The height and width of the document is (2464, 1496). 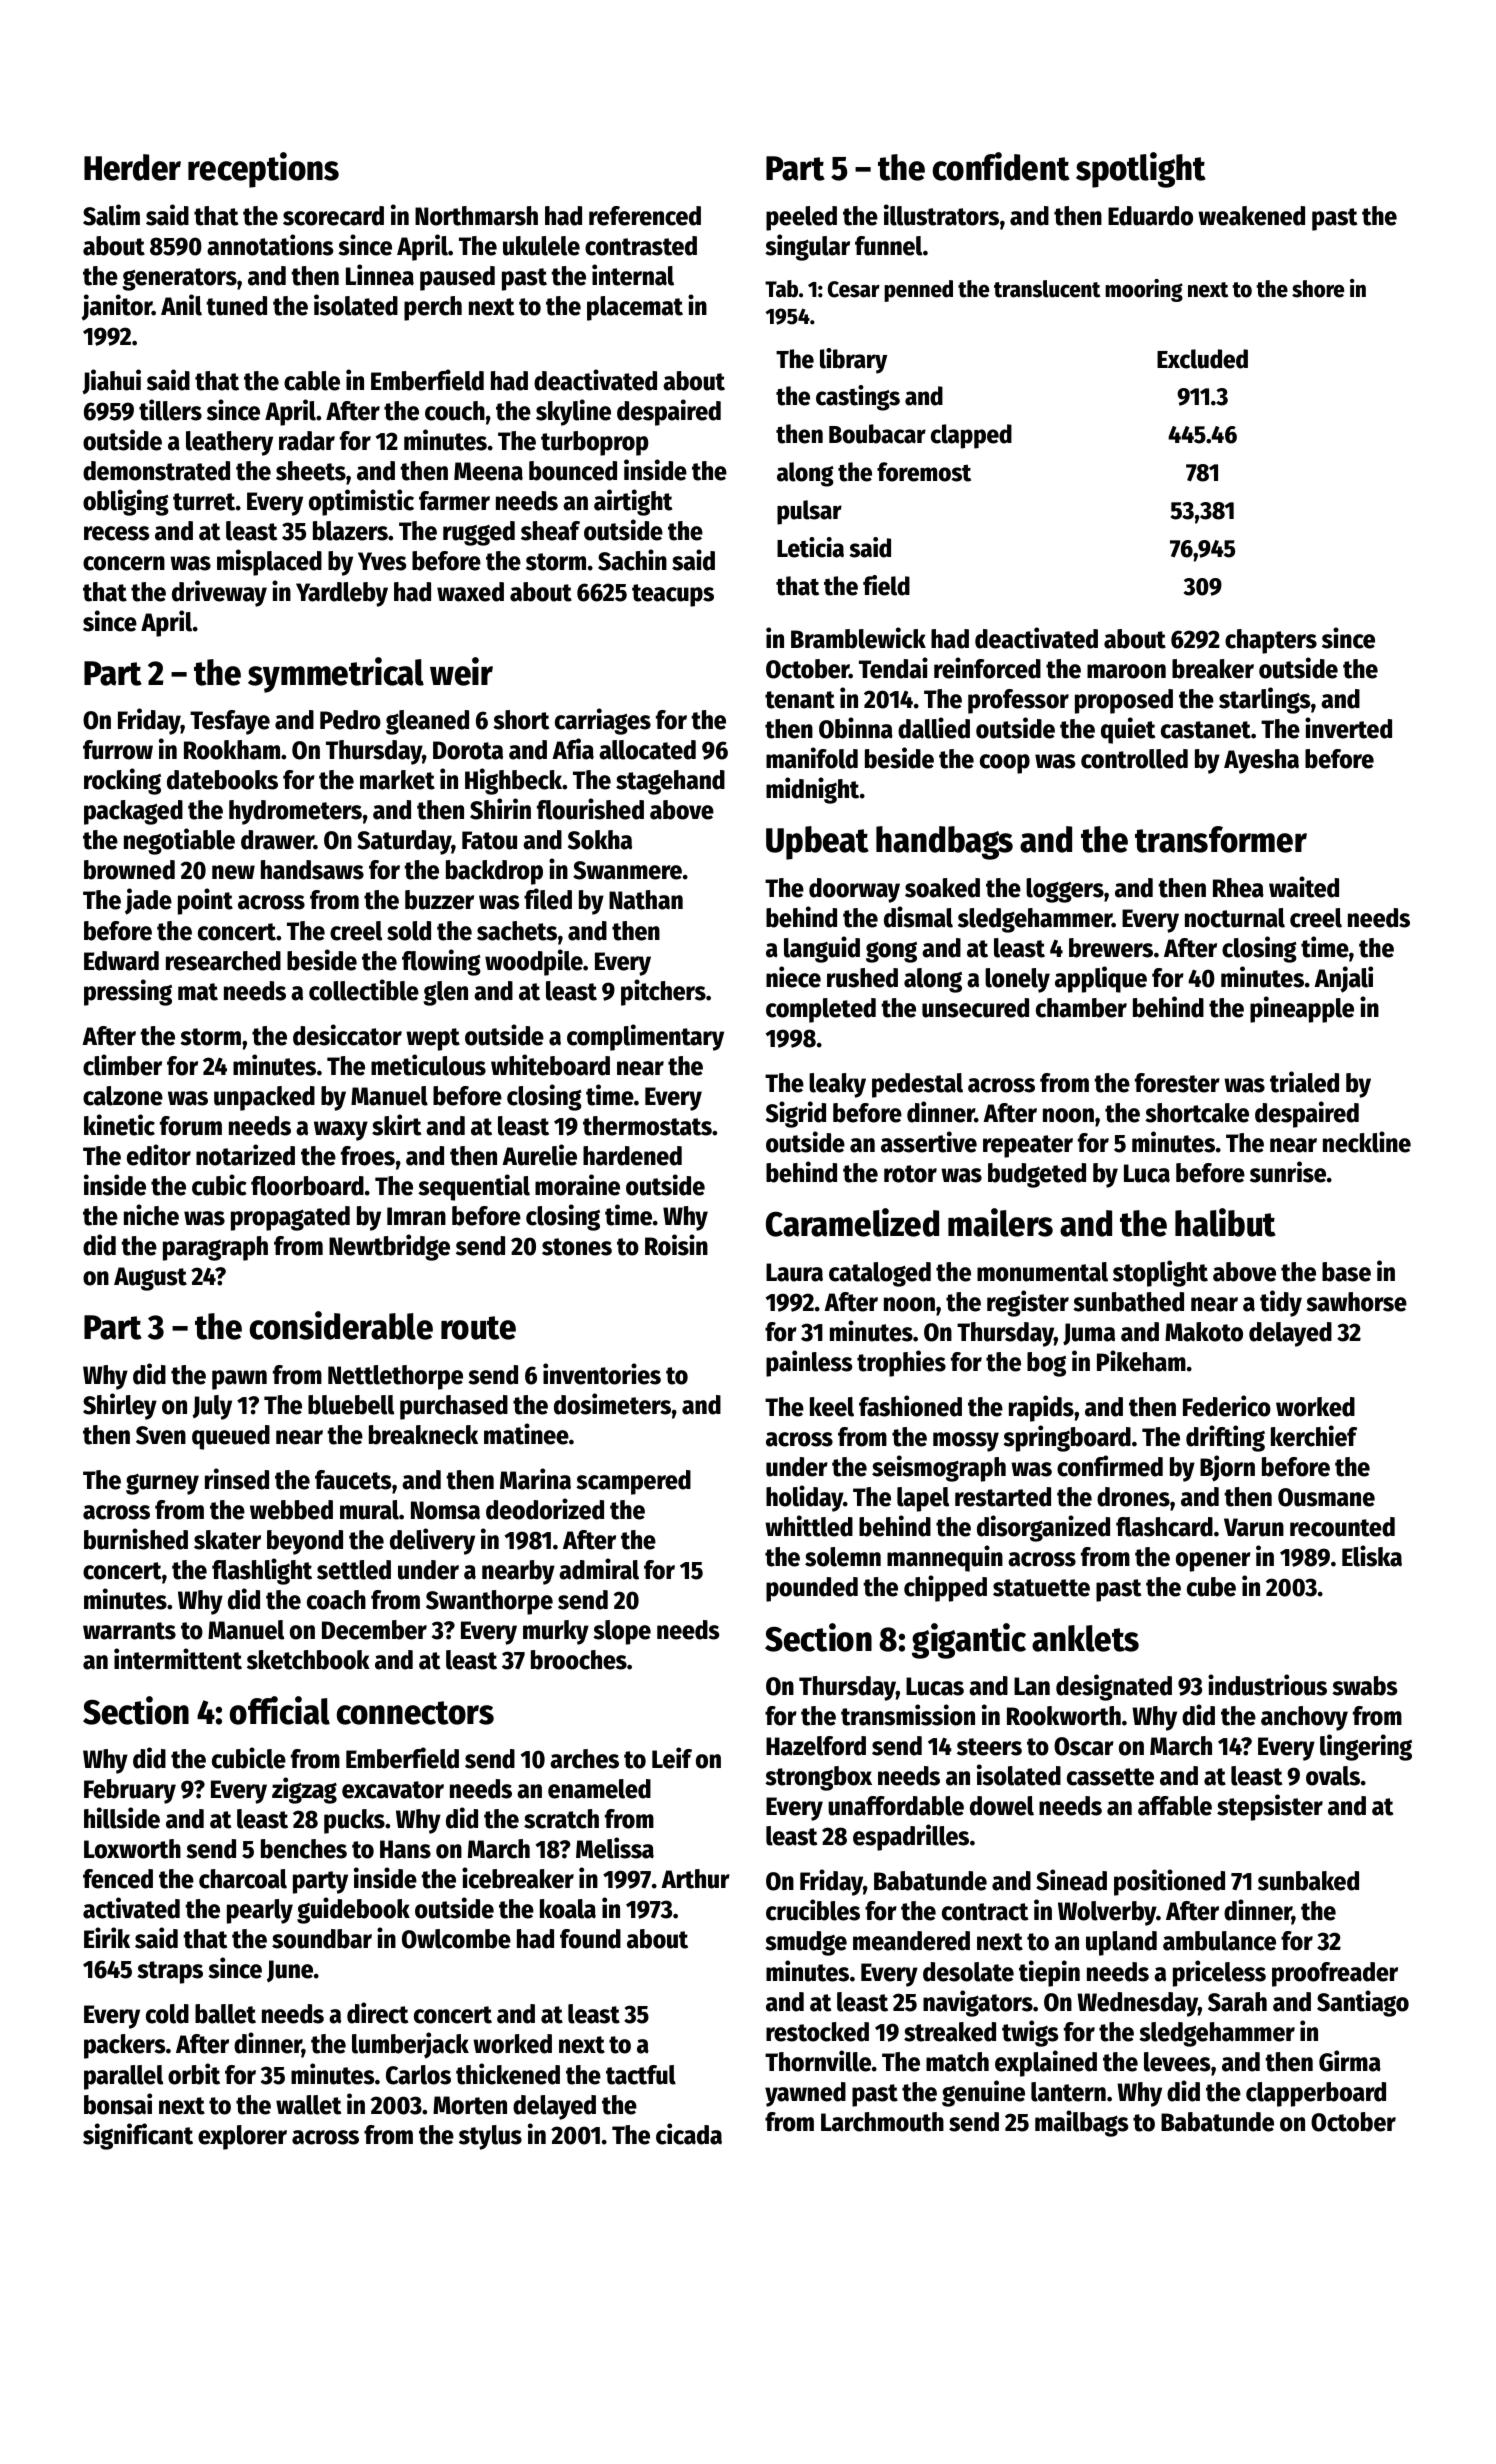 I want to click on Edward, so click(x=121, y=961).
